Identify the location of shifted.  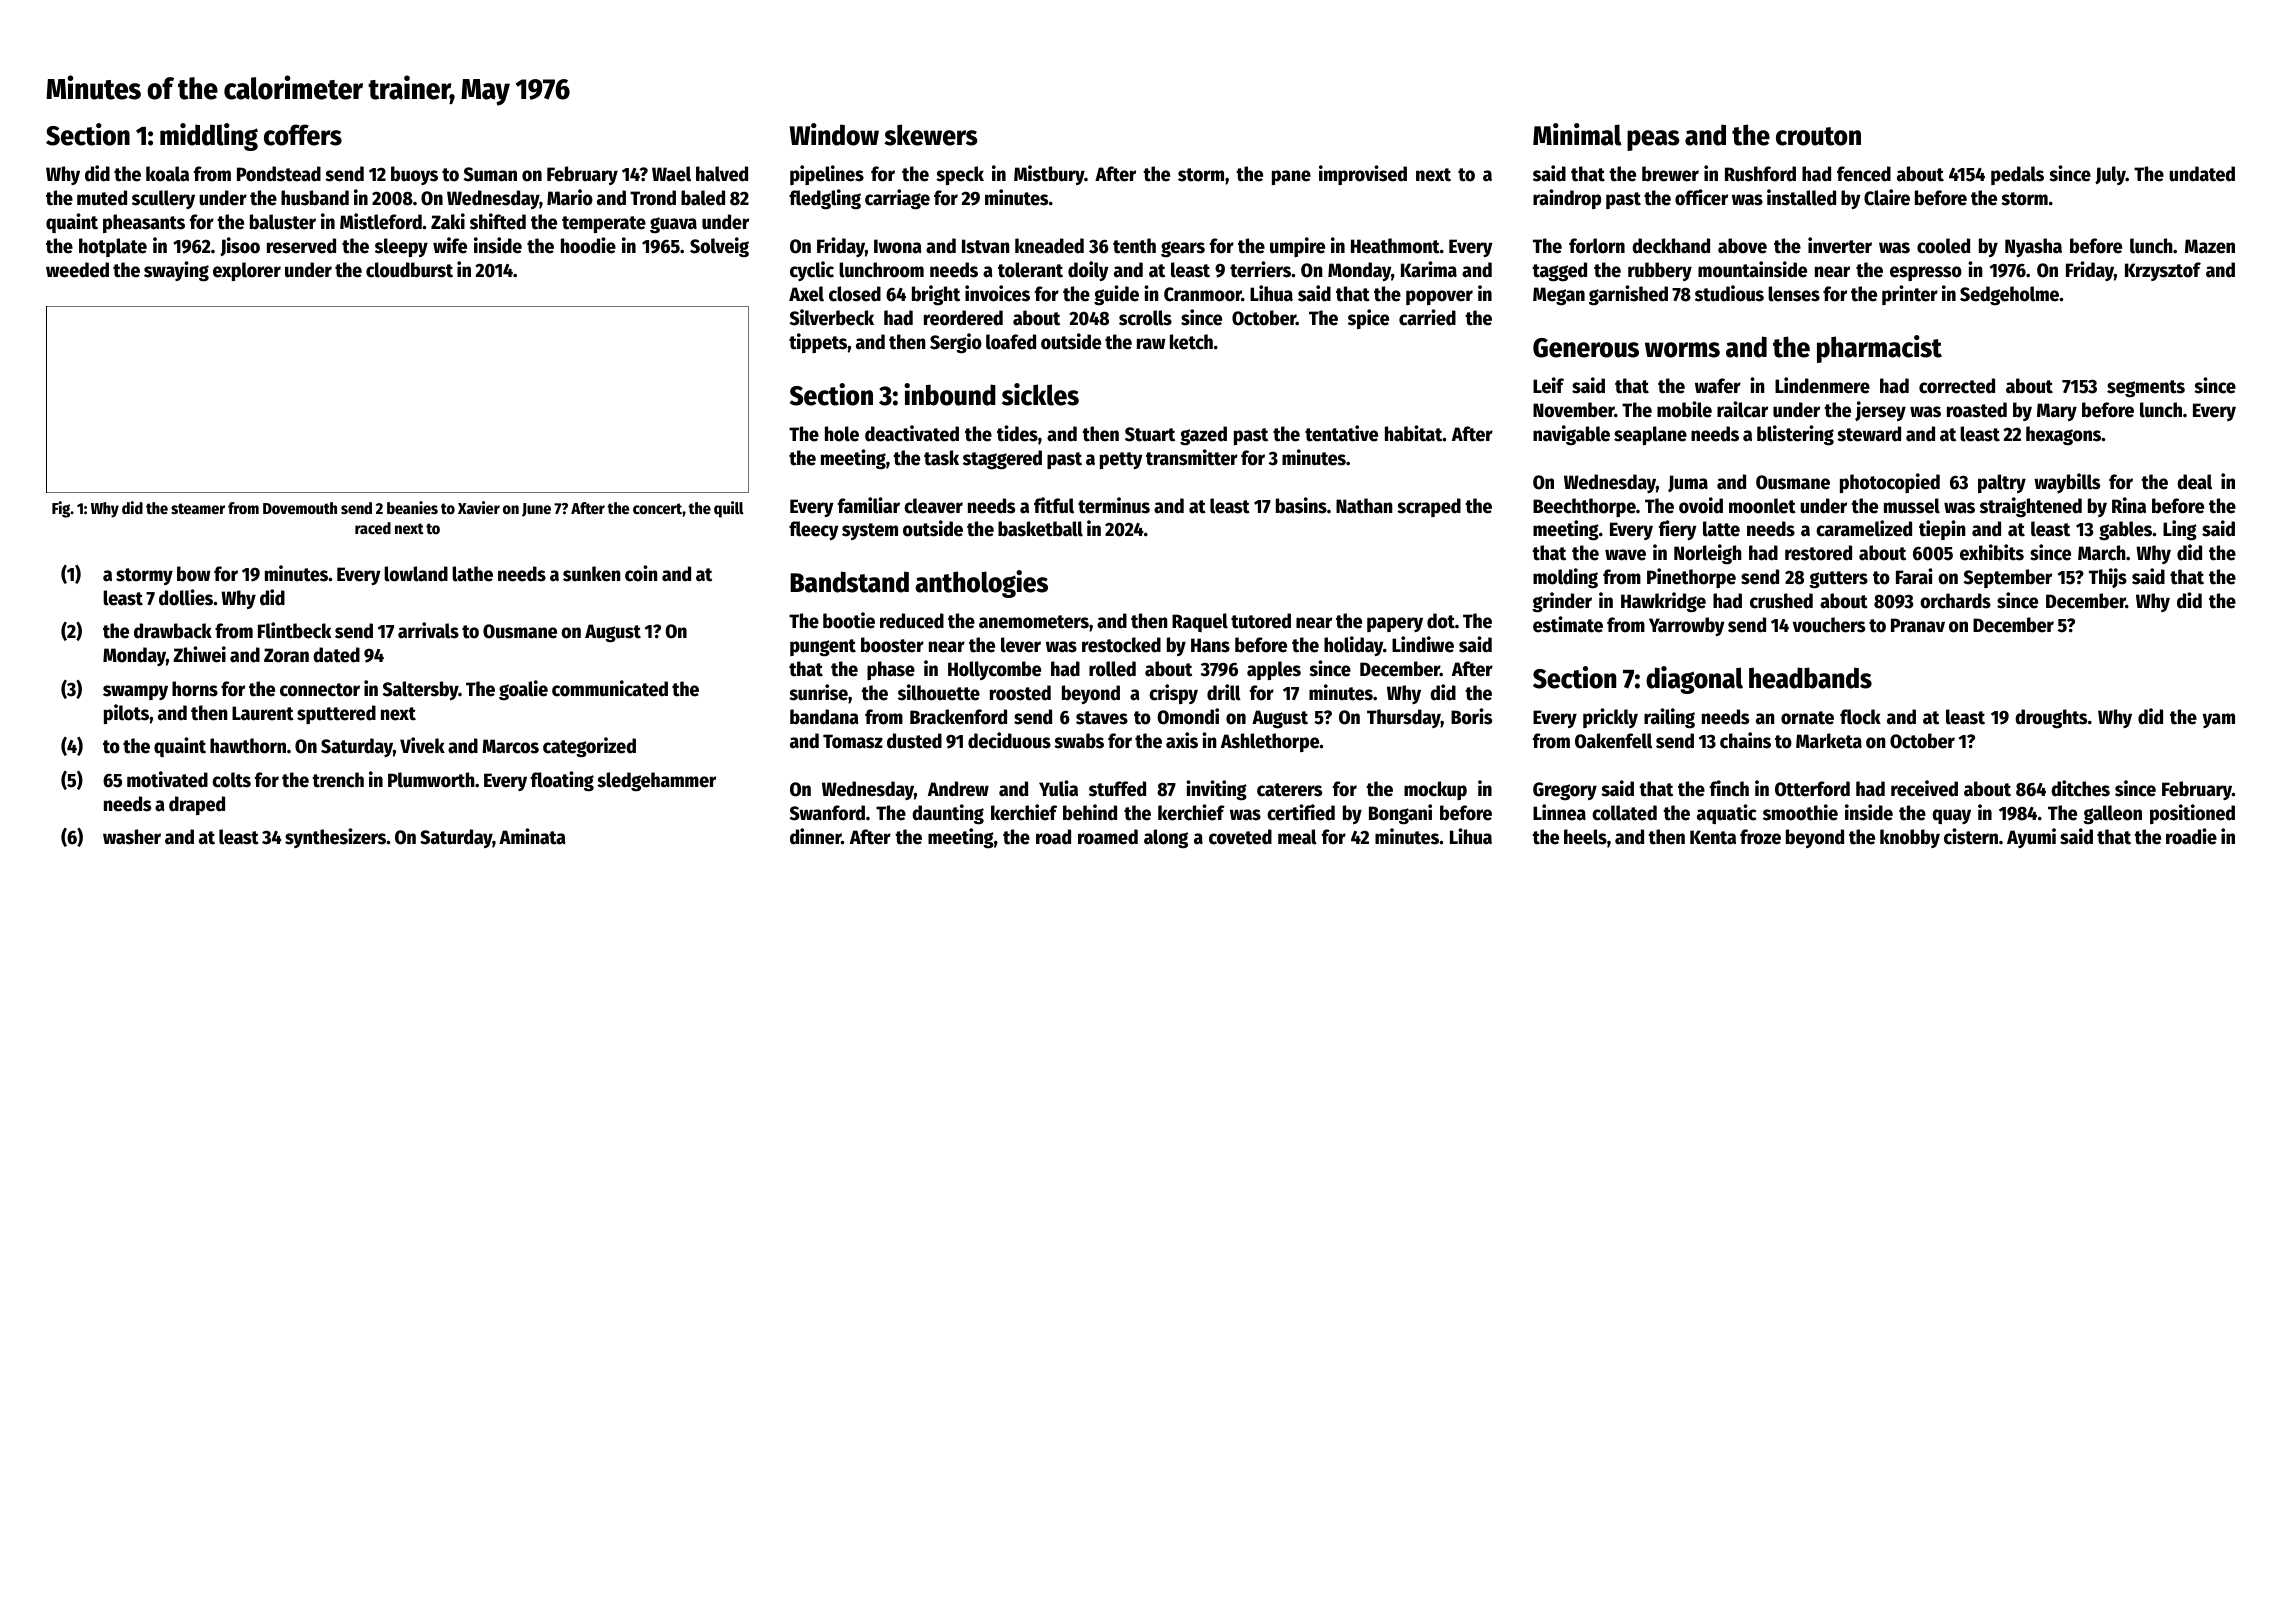
(498, 221).
